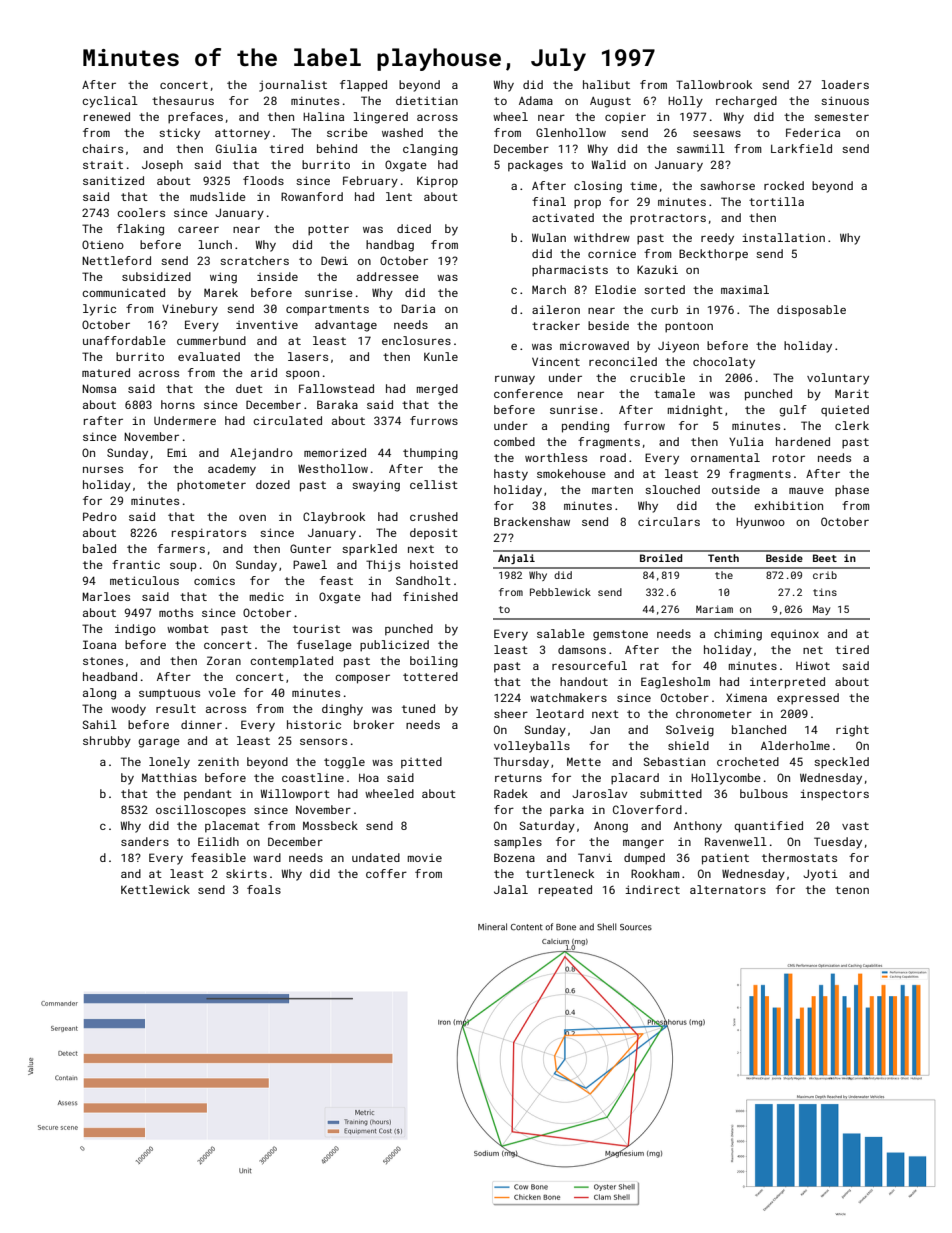 This image has width=952, height=1233. I want to click on contemplated, so click(291, 662).
